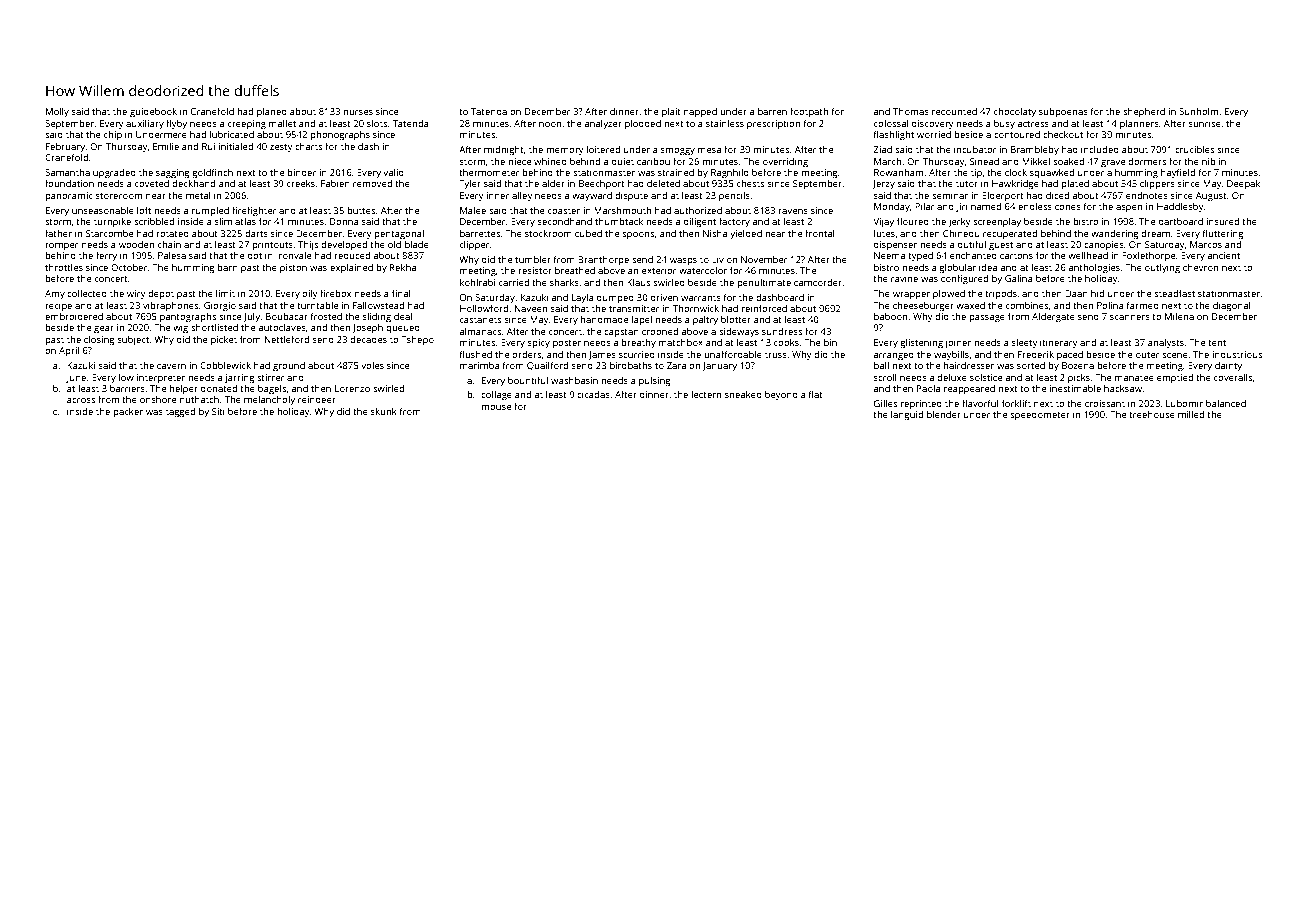  I want to click on recounted, so click(954, 111).
